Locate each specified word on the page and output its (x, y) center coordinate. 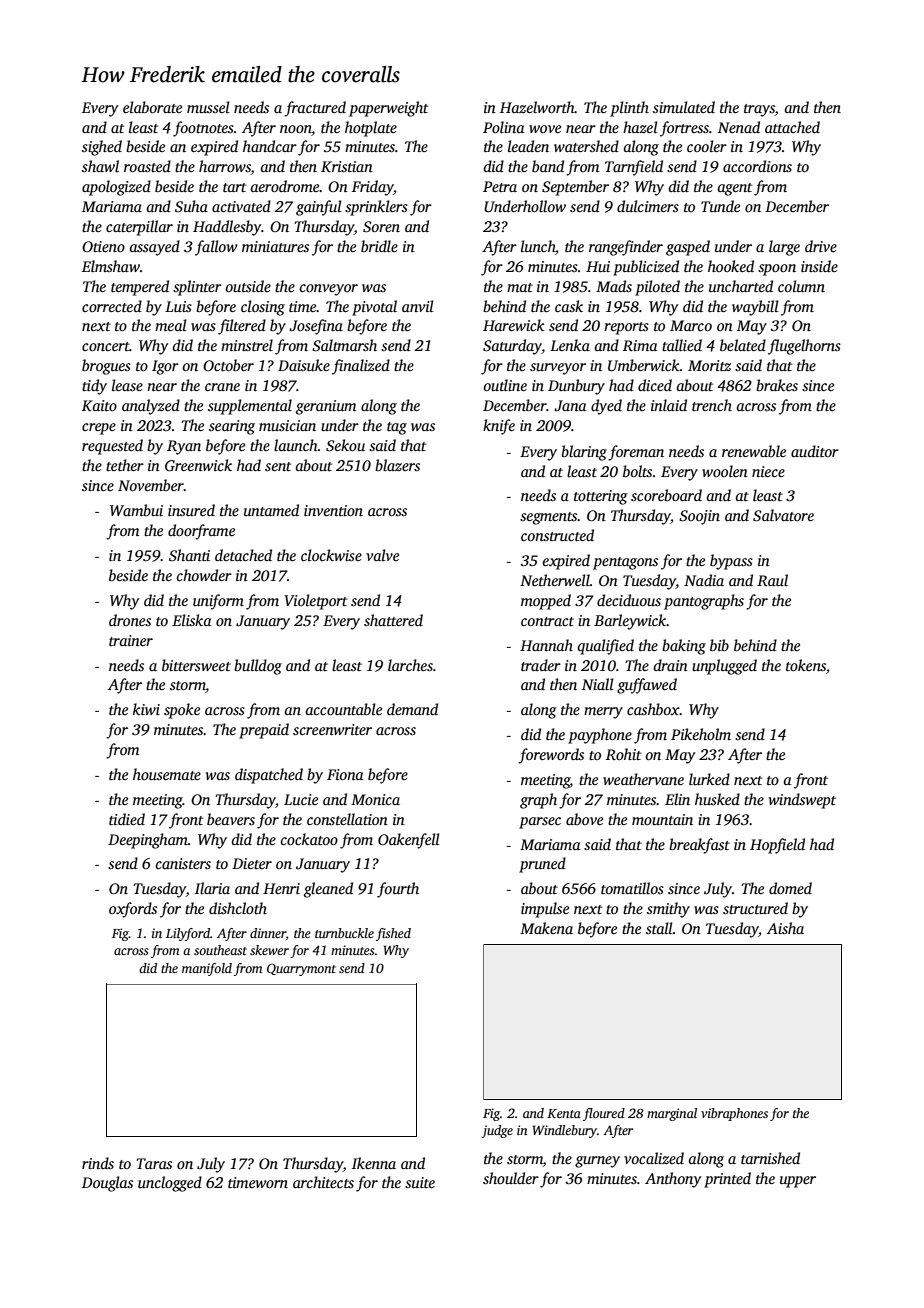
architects (323, 1182)
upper (798, 1182)
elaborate (152, 107)
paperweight (388, 109)
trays (759, 110)
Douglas (107, 1184)
